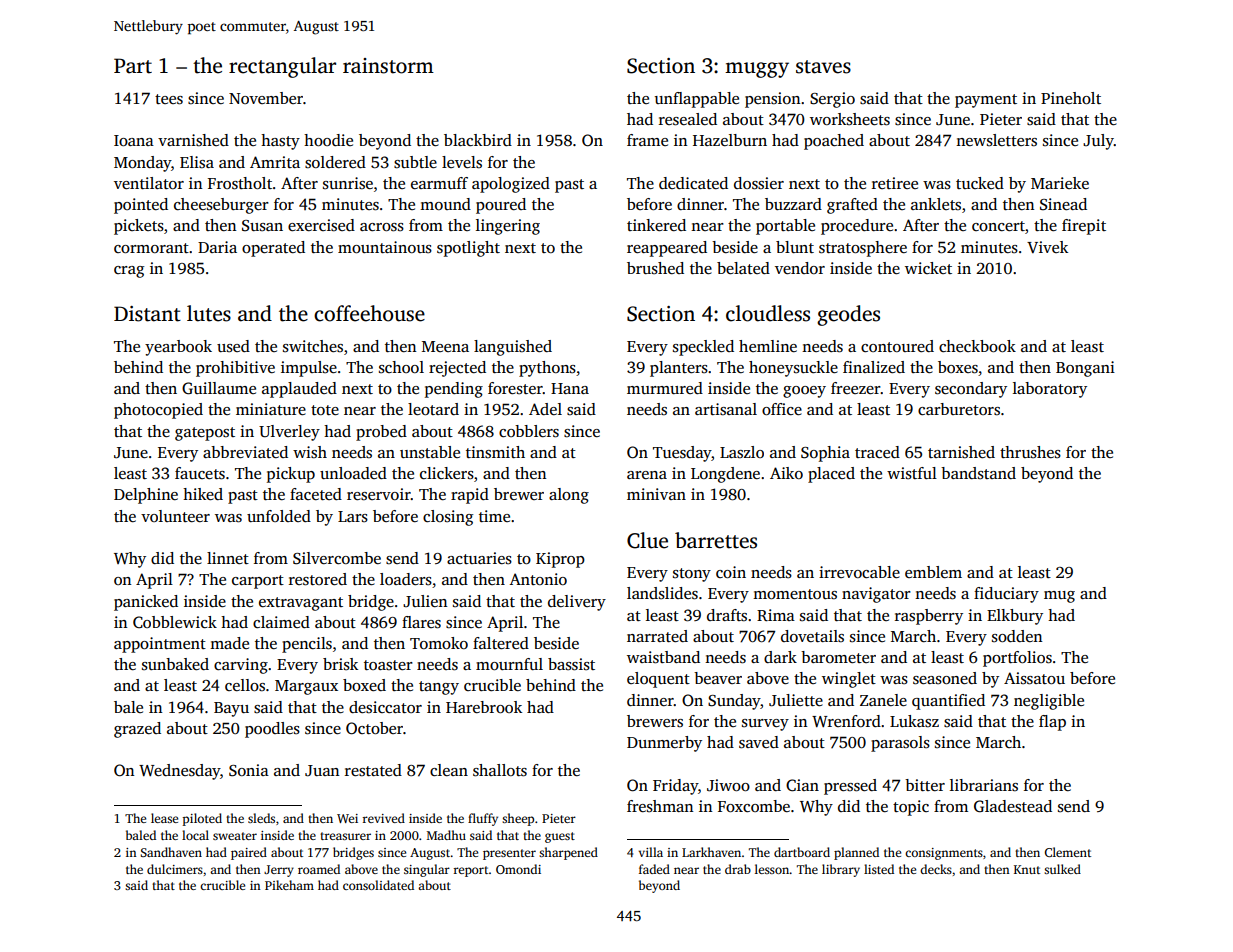 The height and width of the screenshot is (952, 1233). Describe the element at coordinates (1071, 98) in the screenshot. I see `Pineholt` at that location.
